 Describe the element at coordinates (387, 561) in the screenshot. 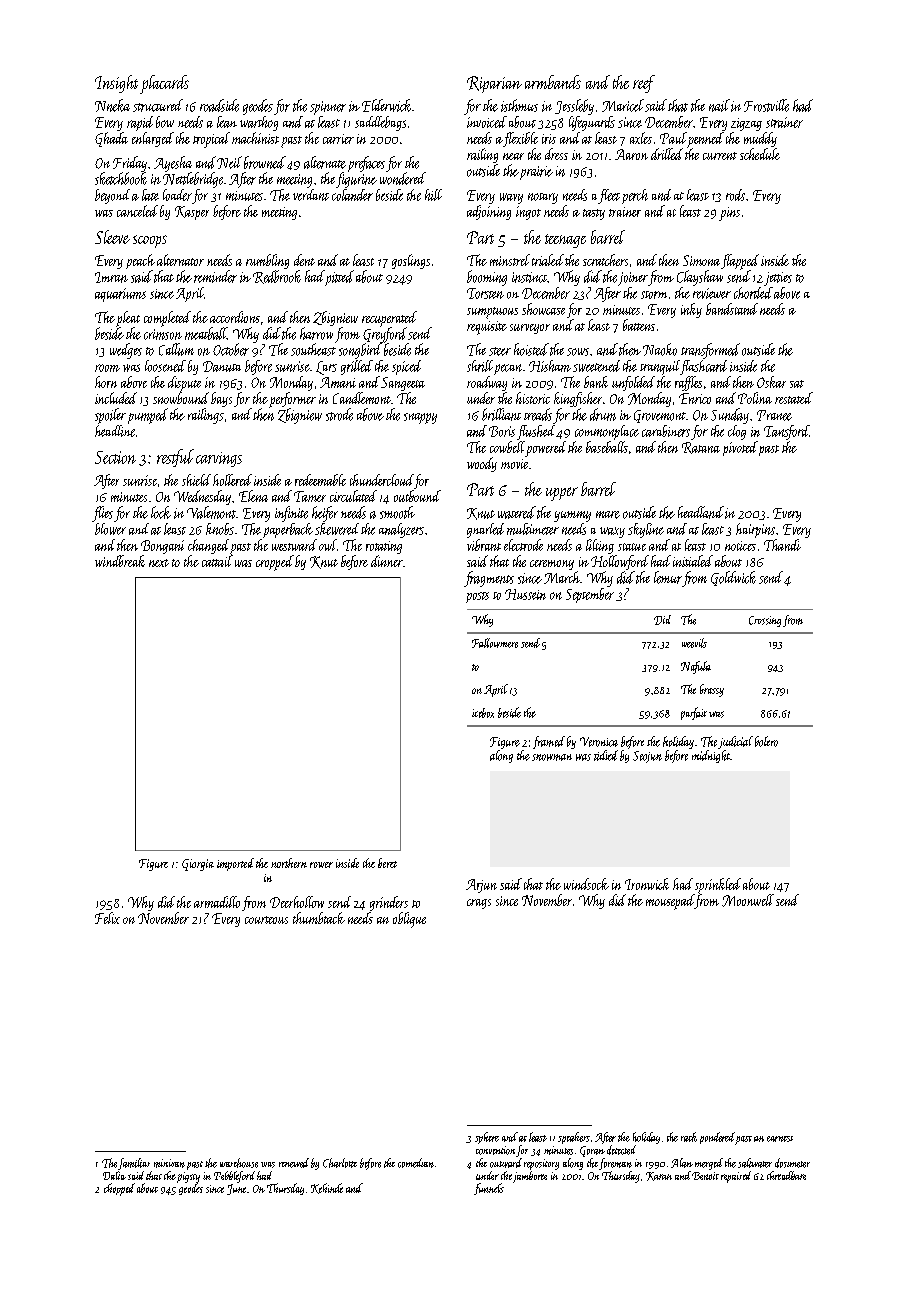

I see `dinner` at that location.
